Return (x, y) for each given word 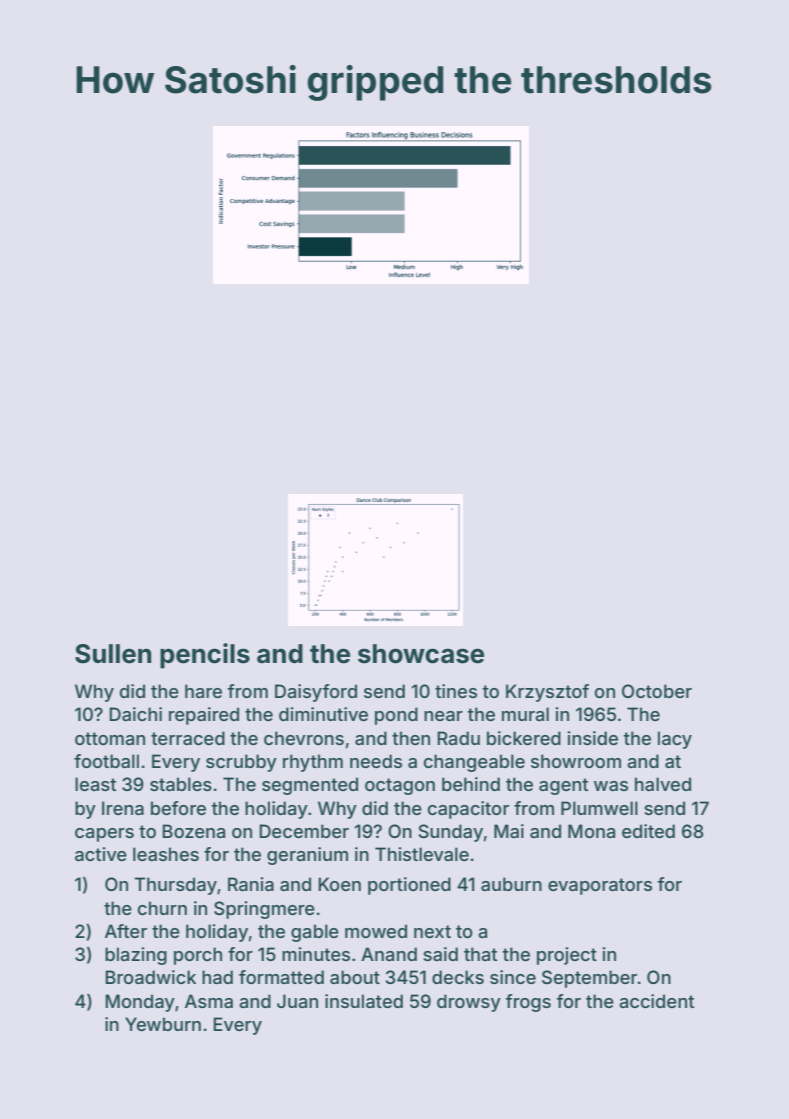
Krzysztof (547, 693)
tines (456, 691)
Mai (509, 831)
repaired (204, 716)
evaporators (600, 886)
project (567, 956)
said (440, 954)
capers (104, 835)
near (443, 716)
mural (525, 714)
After (126, 931)
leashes (166, 854)
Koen (339, 884)
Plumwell (599, 808)
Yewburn (163, 1024)
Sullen (113, 654)
